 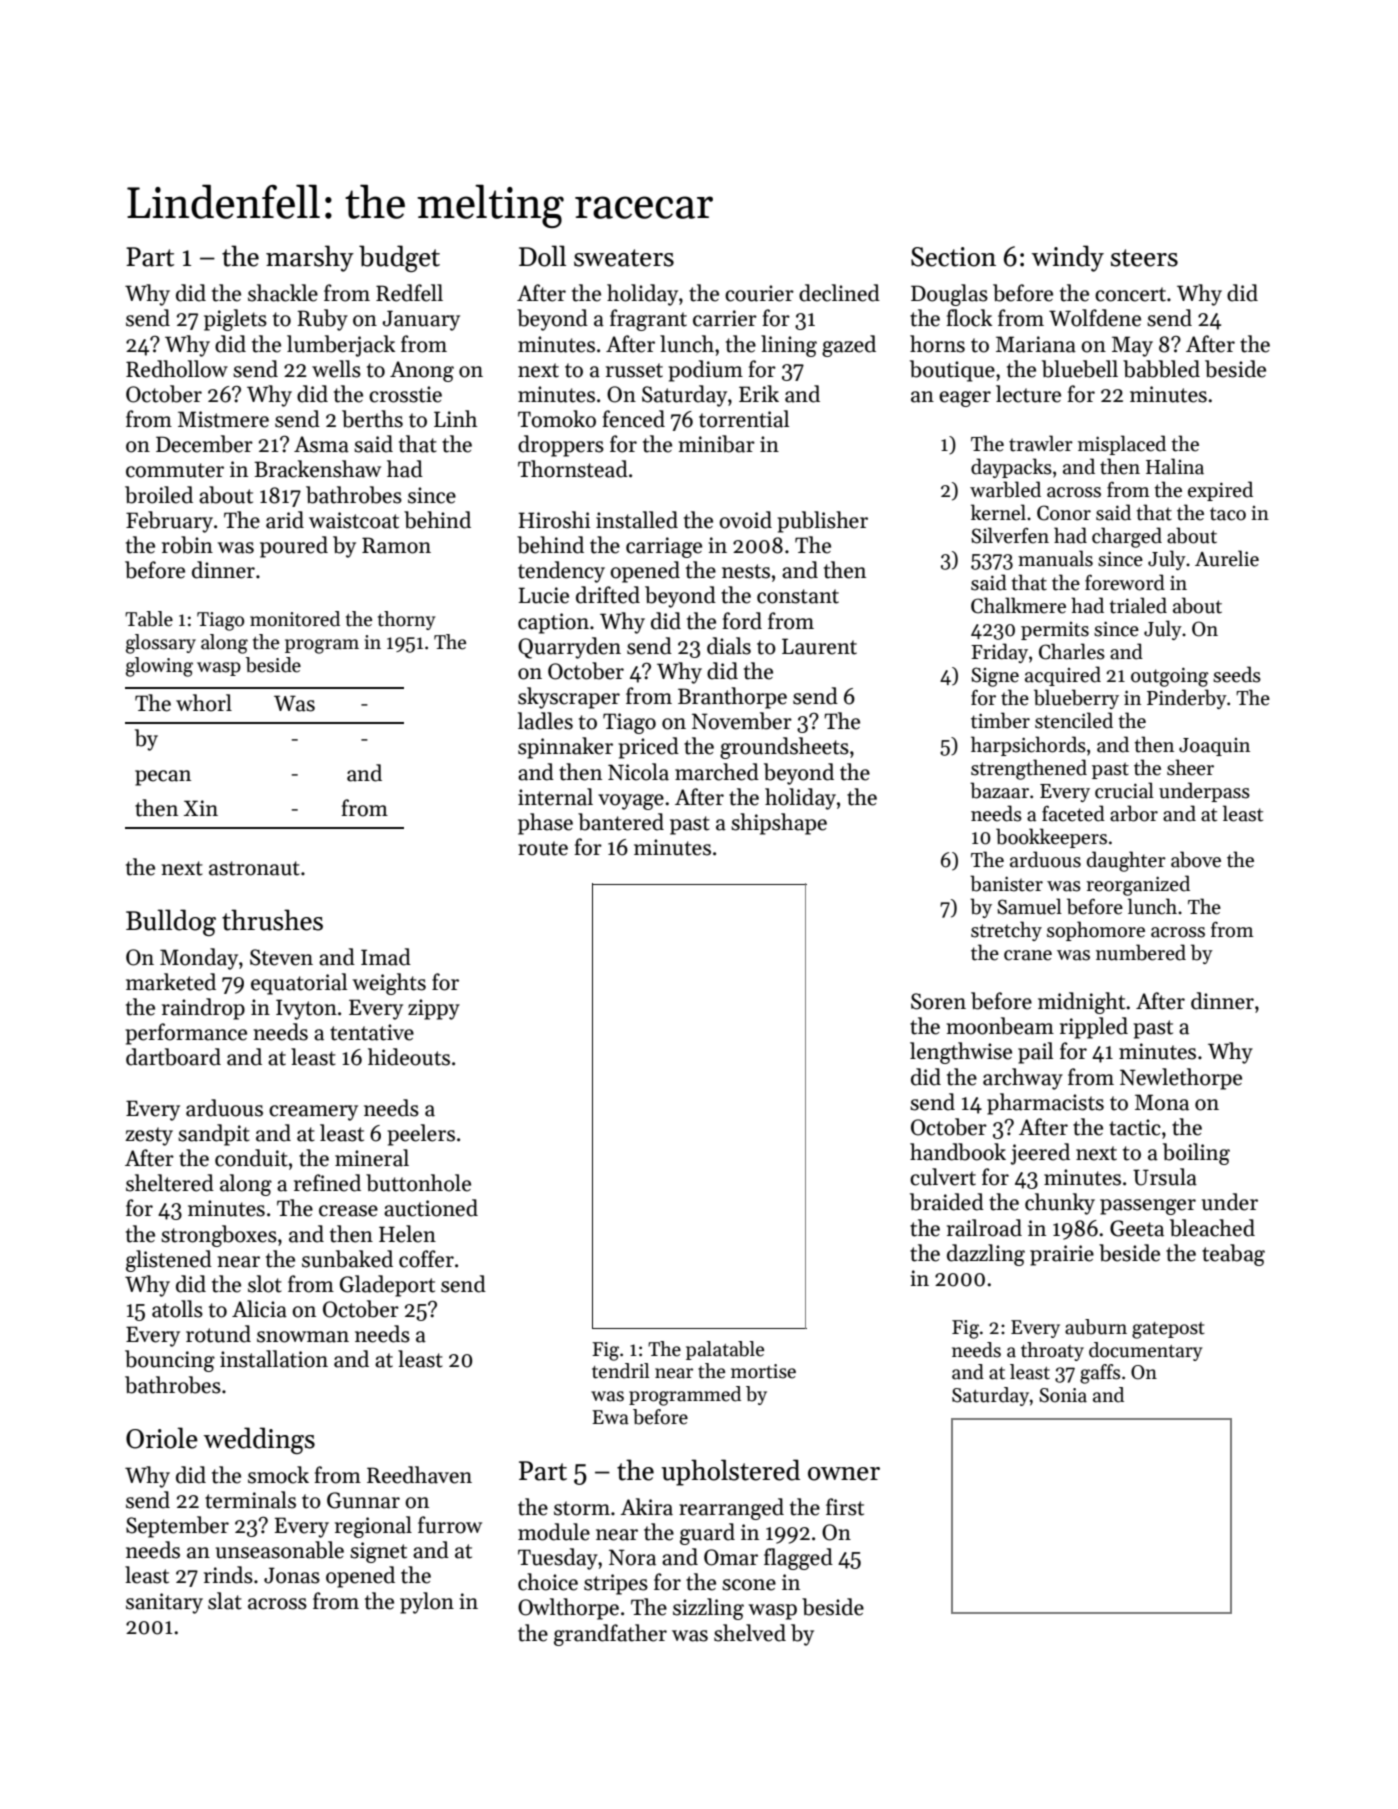 What do you see at coordinates (1005, 489) in the image?
I see `warbled` at bounding box center [1005, 489].
